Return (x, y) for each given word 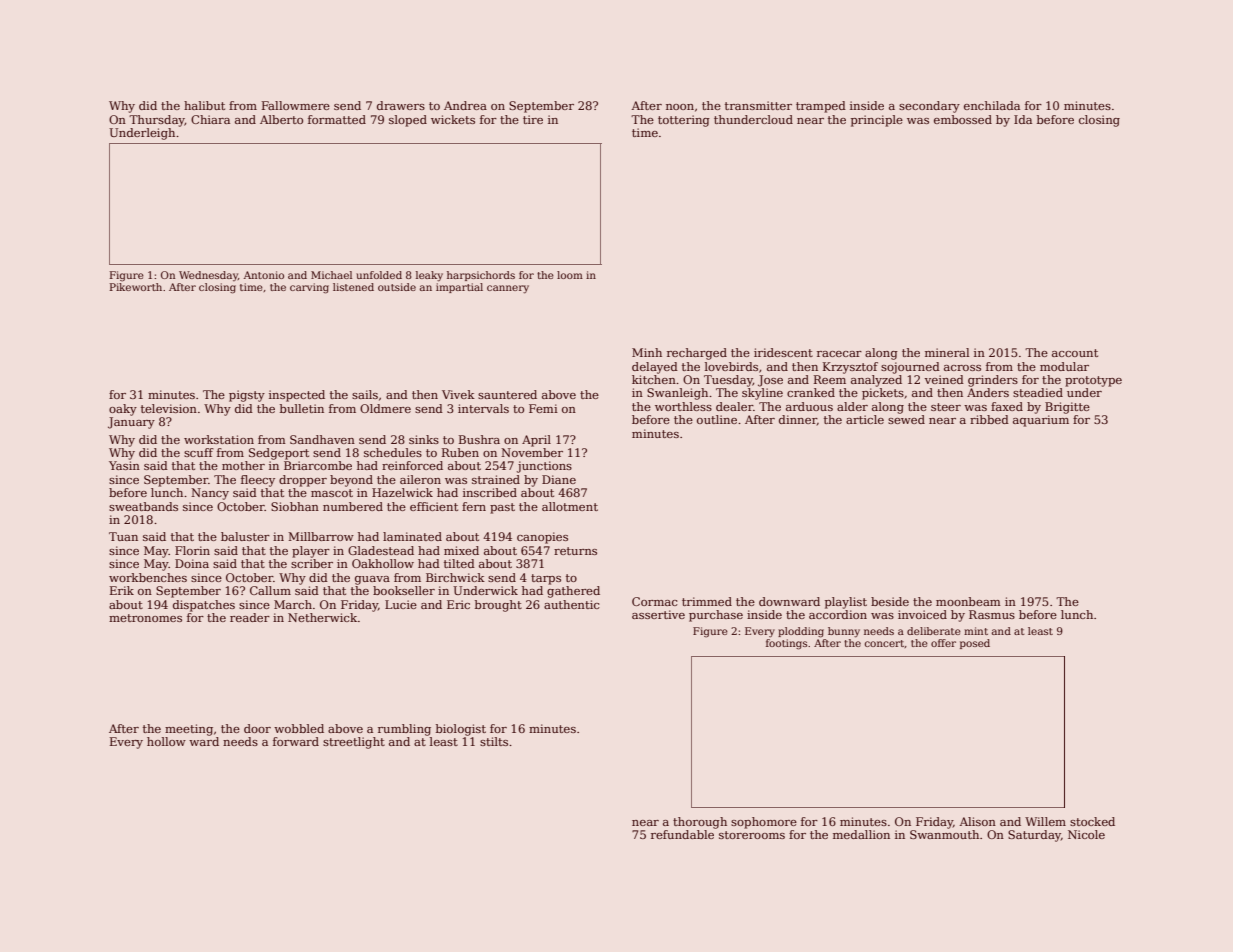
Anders (988, 392)
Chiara (210, 119)
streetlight (354, 743)
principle (877, 121)
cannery (508, 289)
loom (570, 275)
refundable (682, 834)
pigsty (247, 396)
